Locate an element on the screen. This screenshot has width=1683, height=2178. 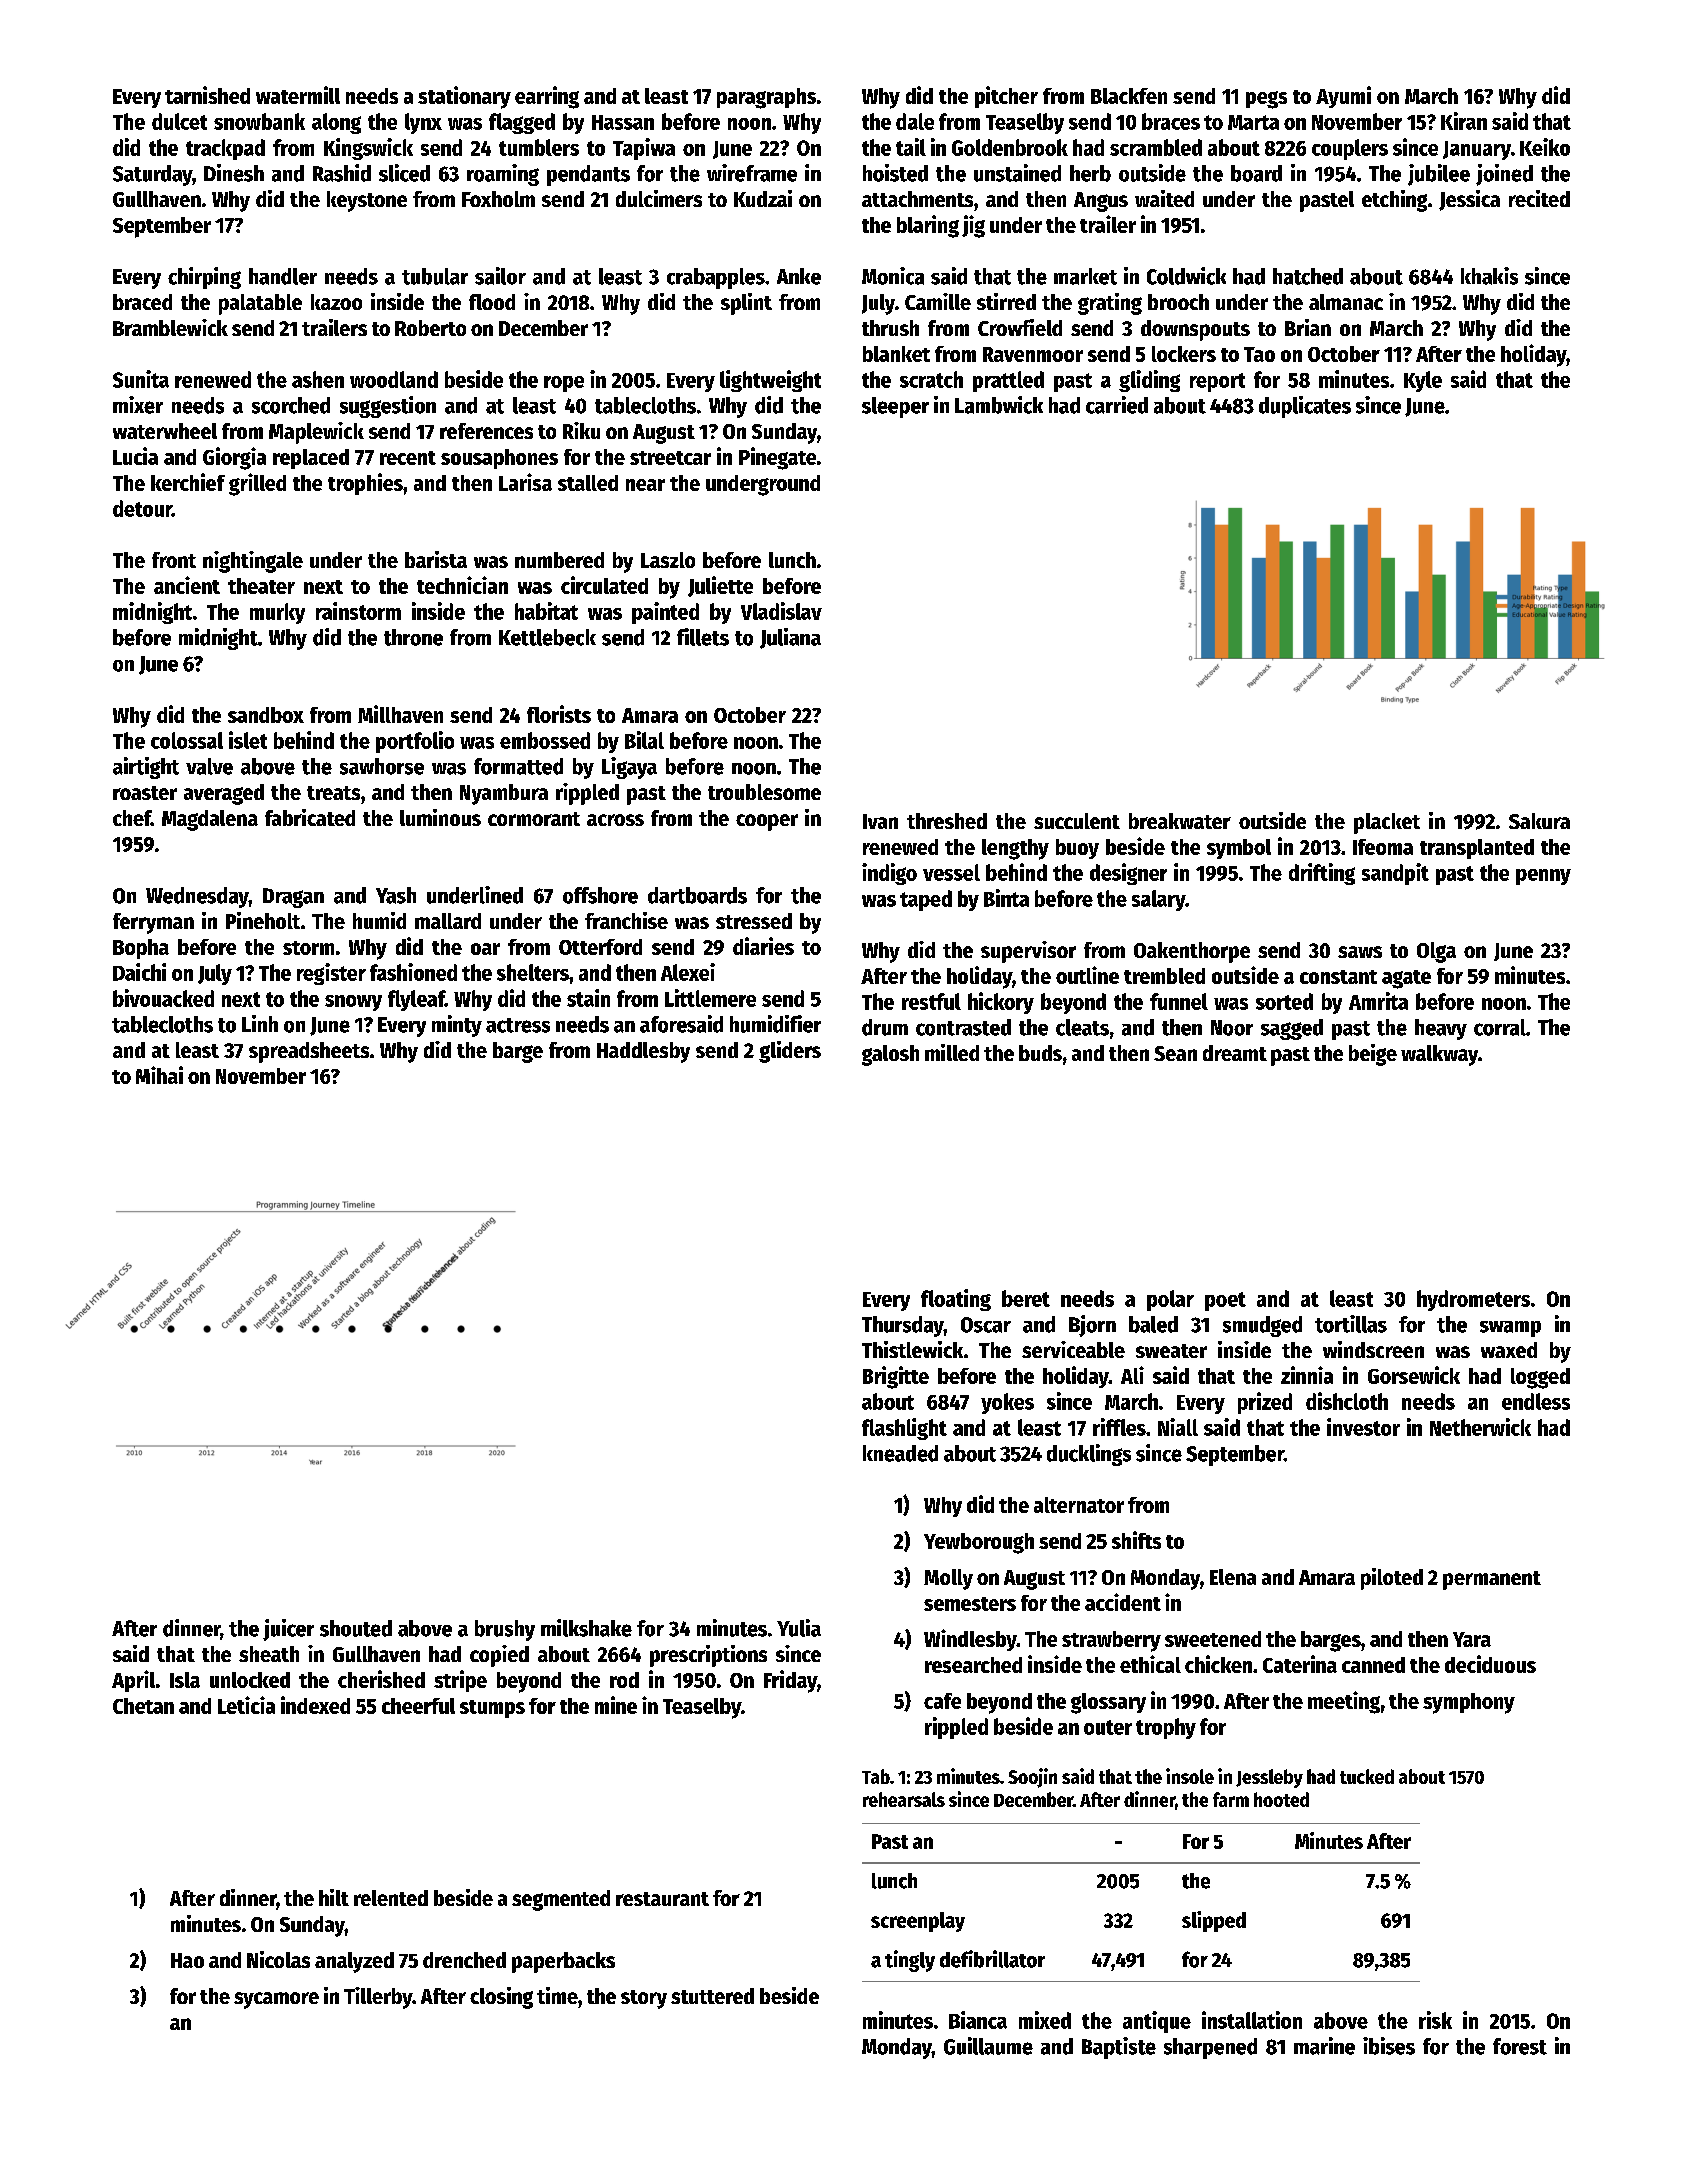
drum is located at coordinates (885, 1027).
